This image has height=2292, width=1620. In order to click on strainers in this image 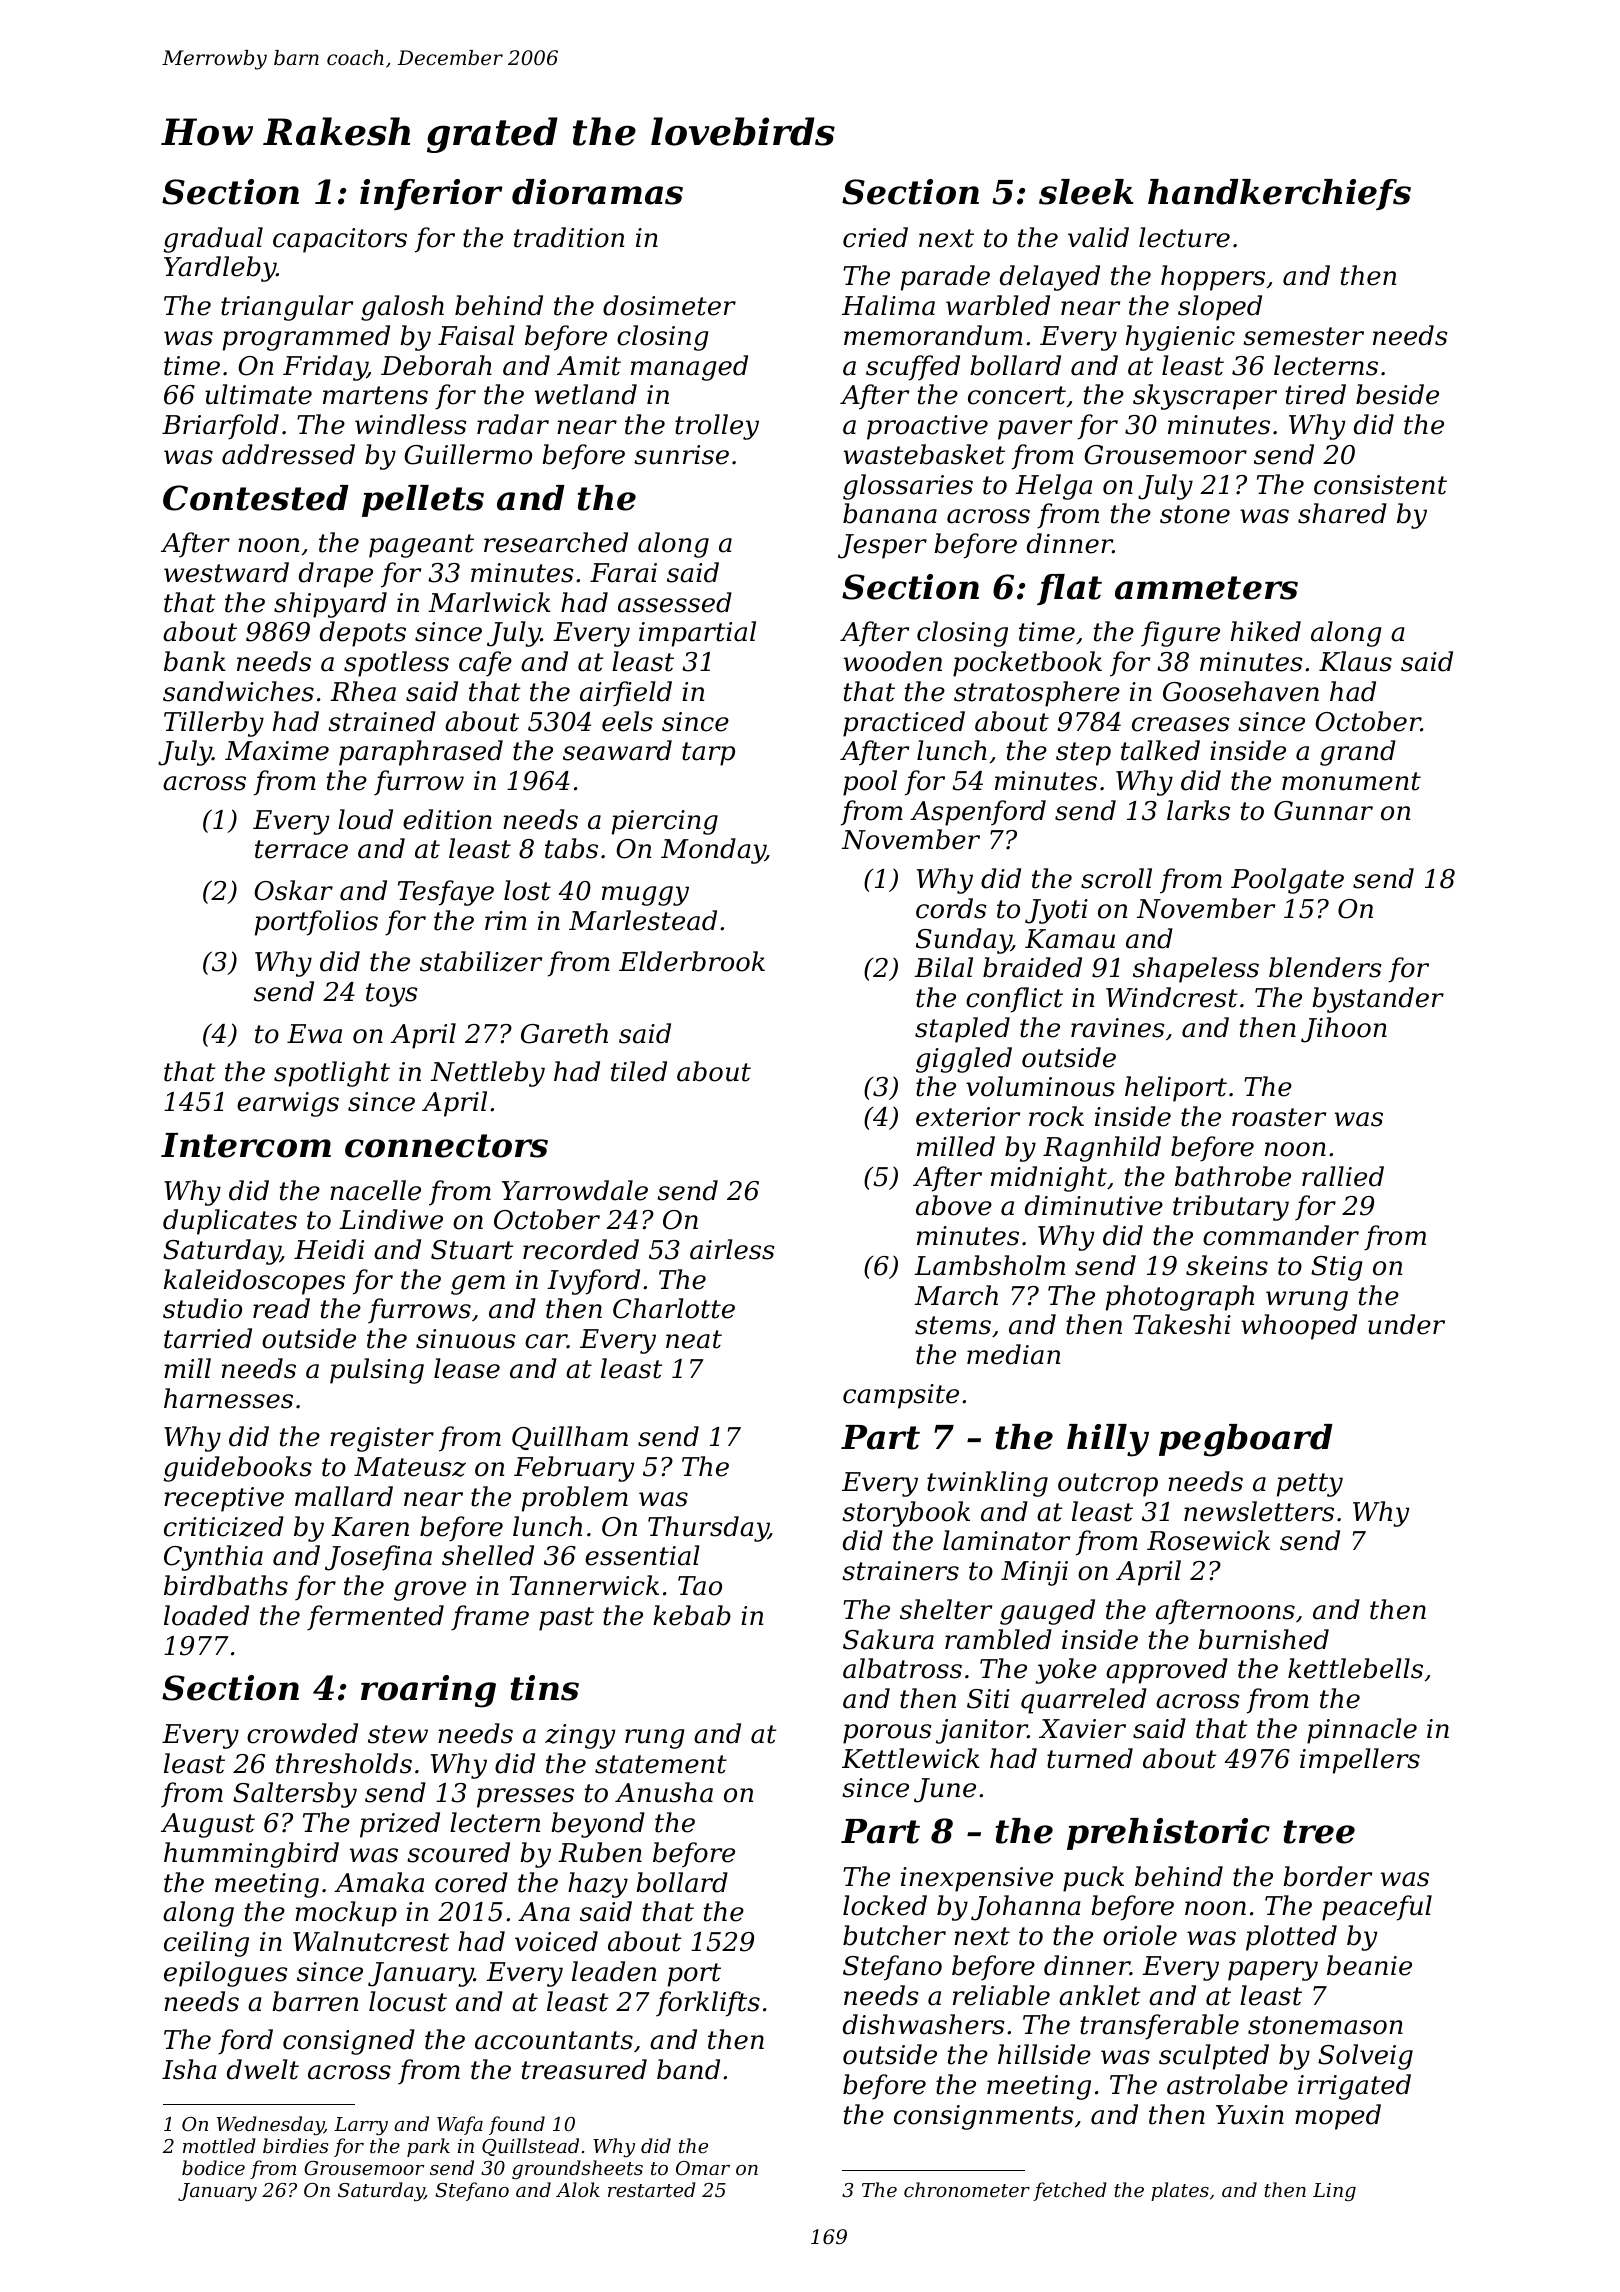, I will do `click(900, 1571)`.
